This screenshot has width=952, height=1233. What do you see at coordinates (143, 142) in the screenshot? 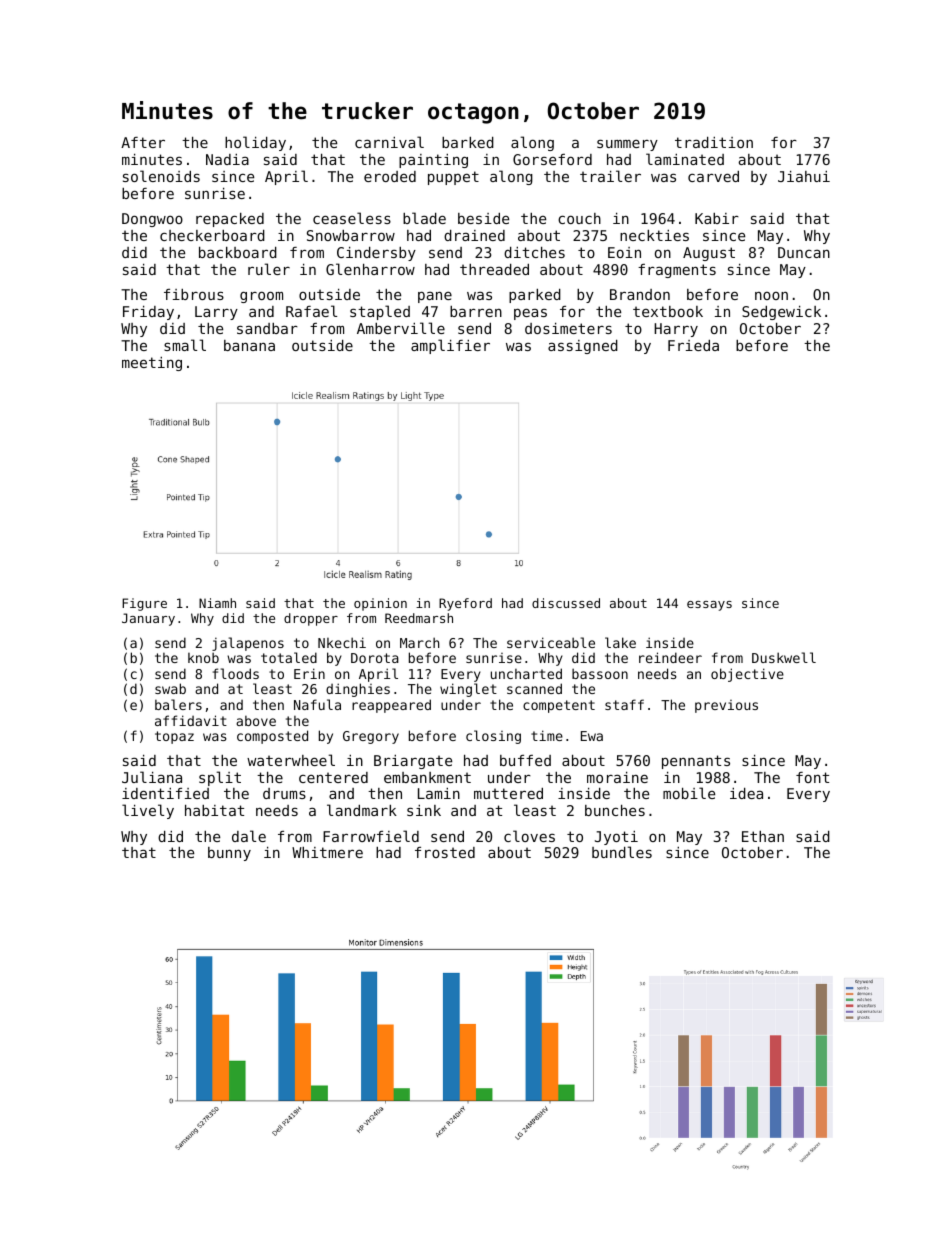
I see `After` at bounding box center [143, 142].
